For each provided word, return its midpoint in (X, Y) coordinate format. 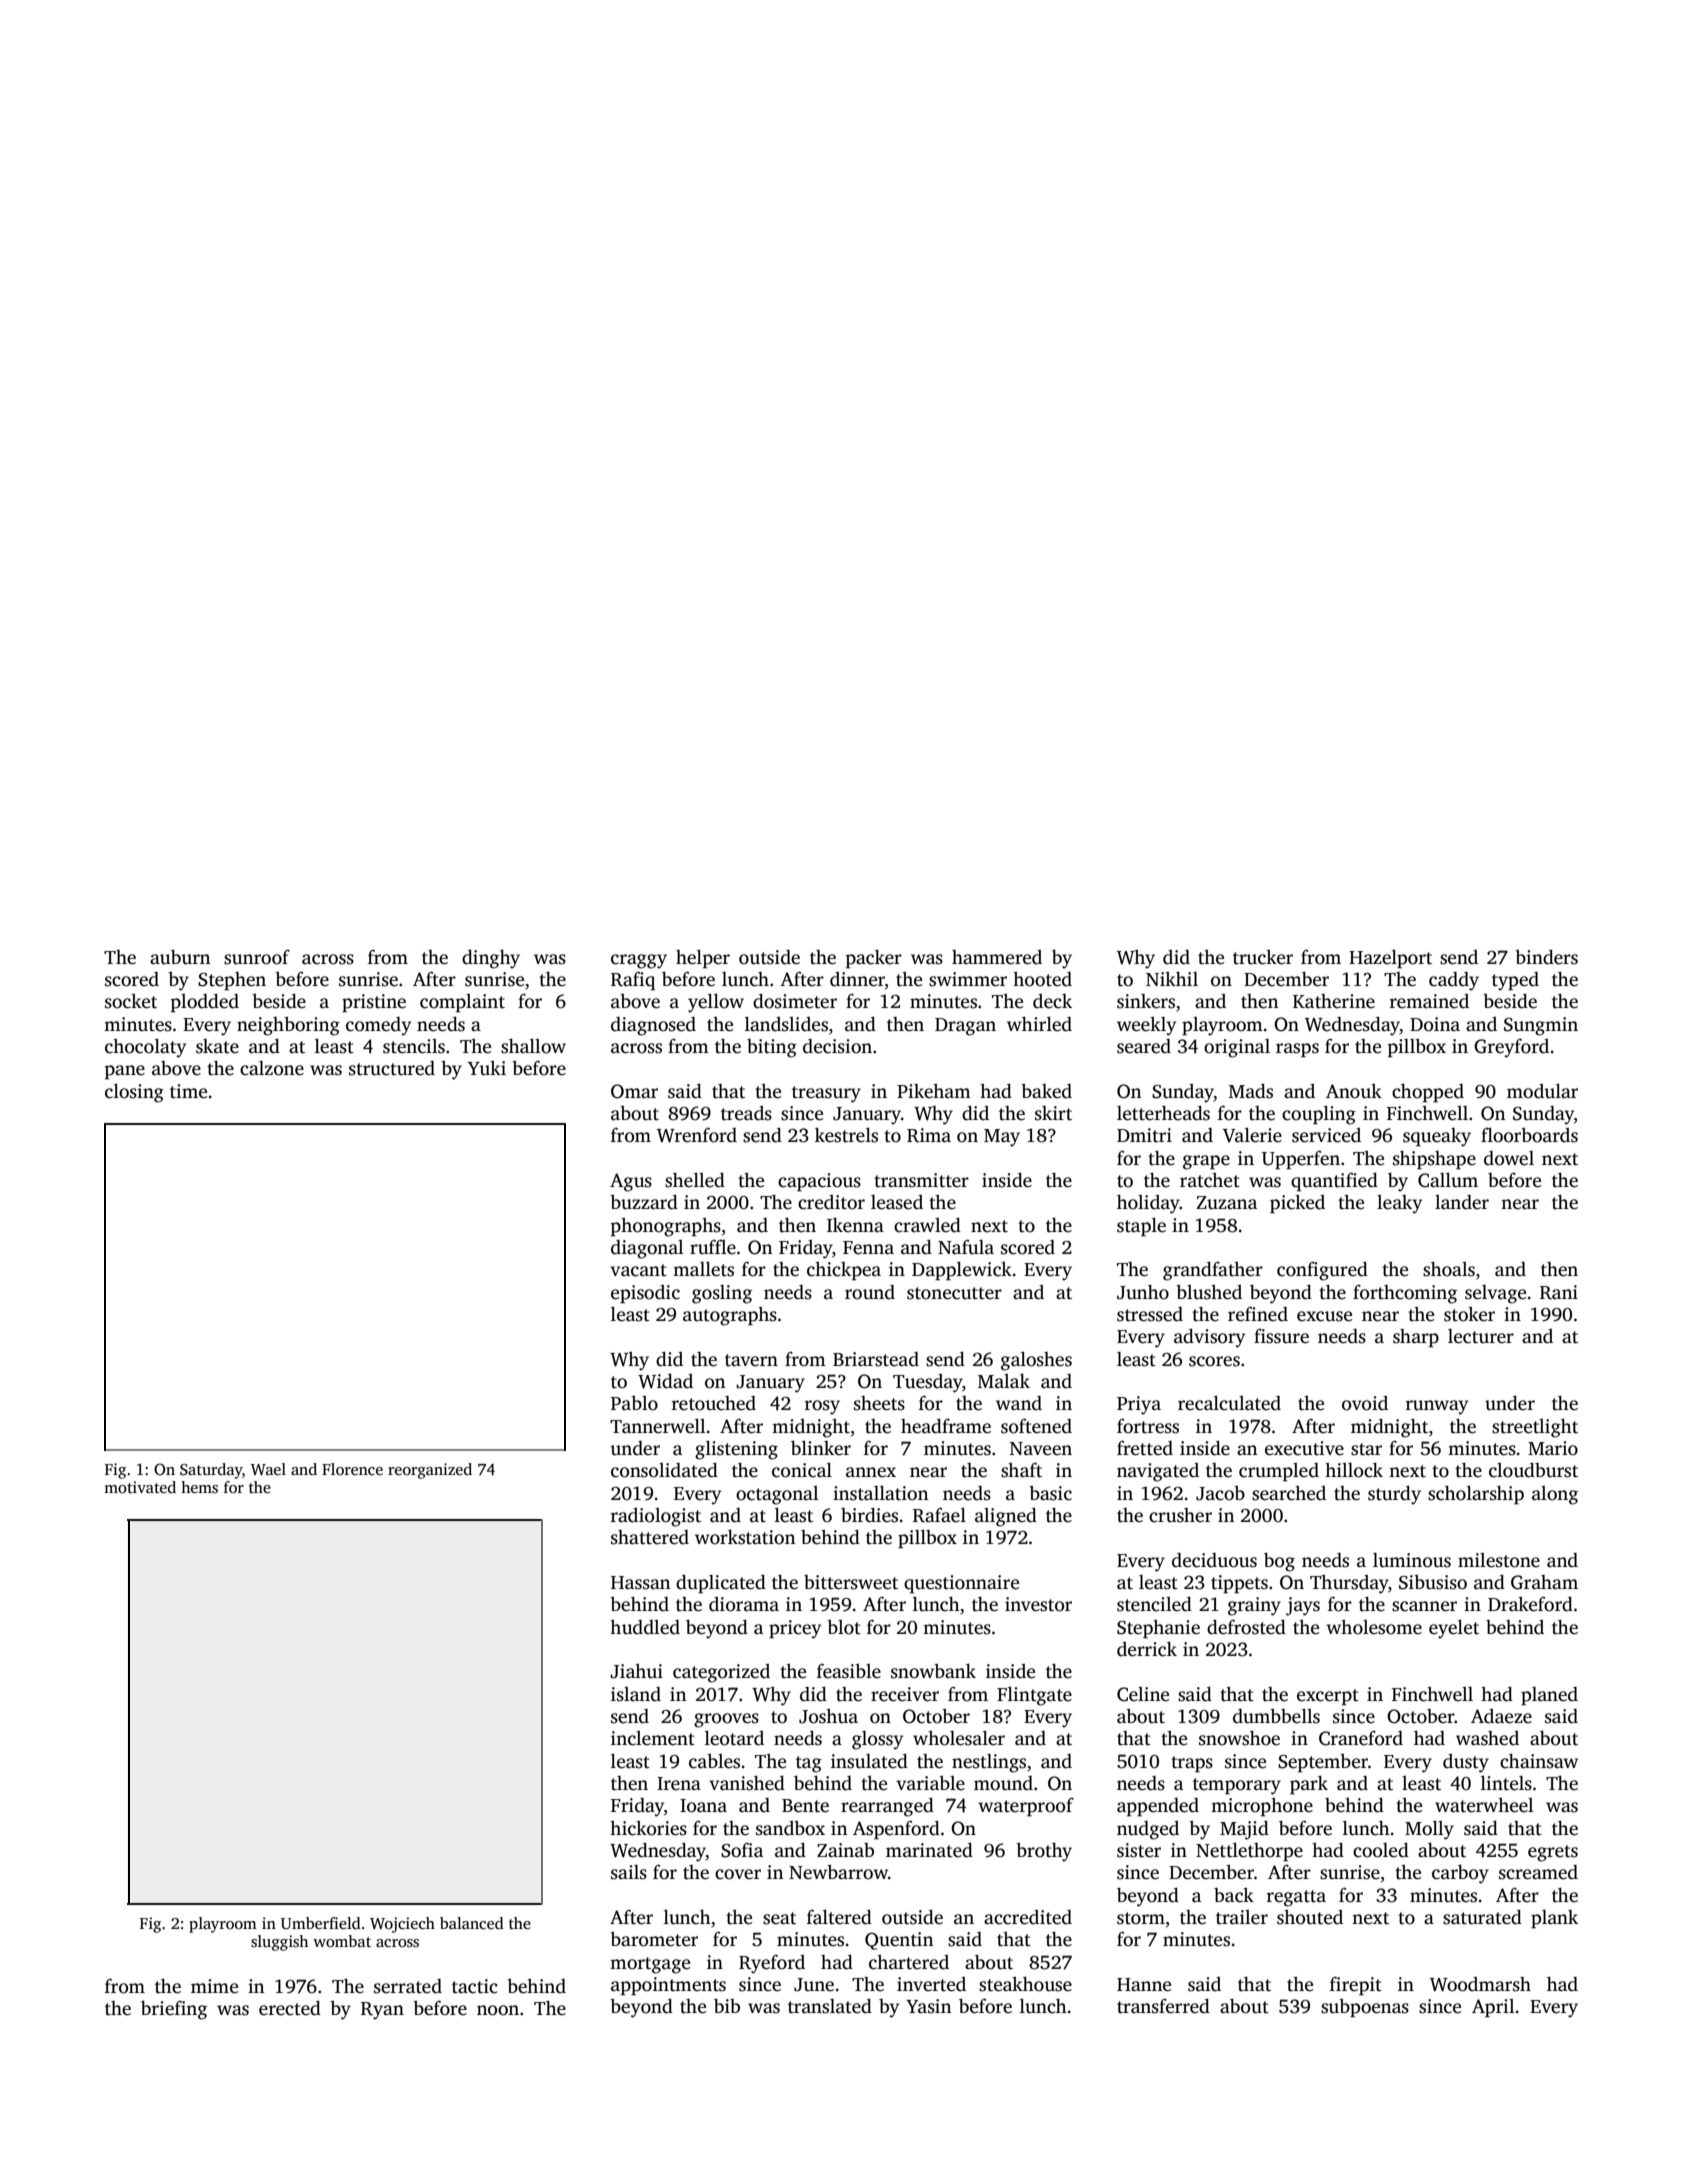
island (636, 1694)
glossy (877, 1740)
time (188, 1091)
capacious (819, 1182)
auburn (180, 957)
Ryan (382, 2011)
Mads (1251, 1091)
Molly (1429, 1830)
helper (703, 959)
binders (1546, 957)
